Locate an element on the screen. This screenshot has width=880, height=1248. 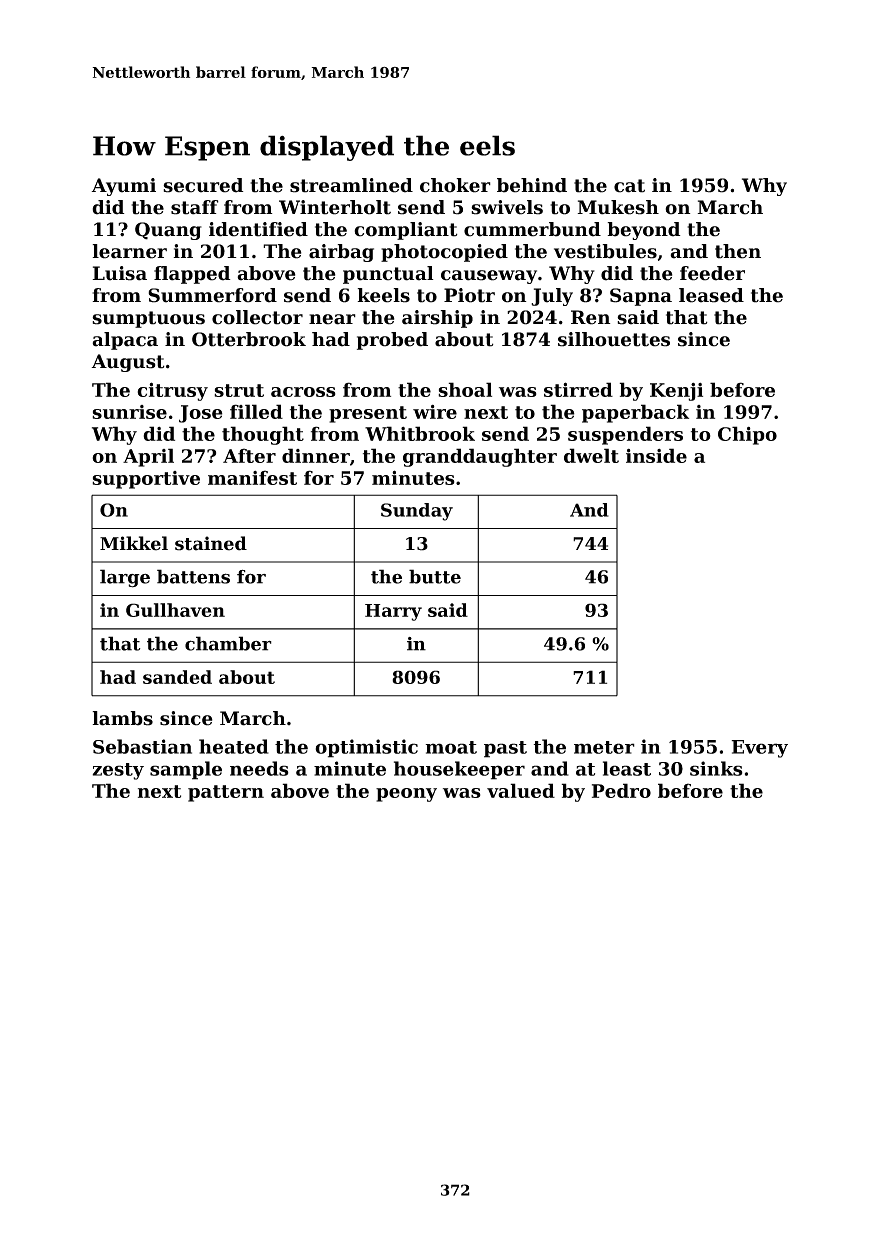
Mukesh is located at coordinates (618, 207).
